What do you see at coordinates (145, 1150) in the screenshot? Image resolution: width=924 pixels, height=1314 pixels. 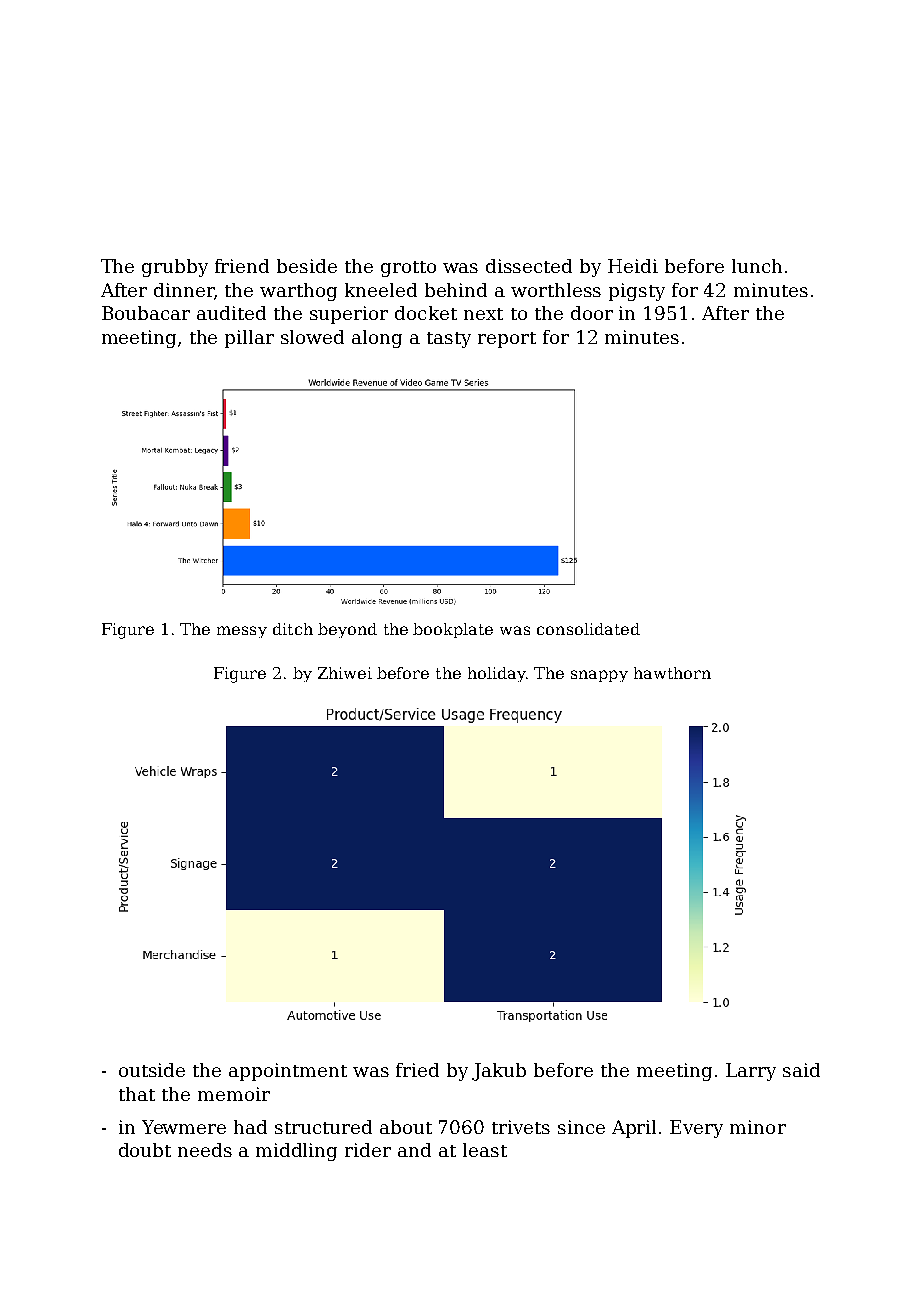 I see `doubt` at bounding box center [145, 1150].
